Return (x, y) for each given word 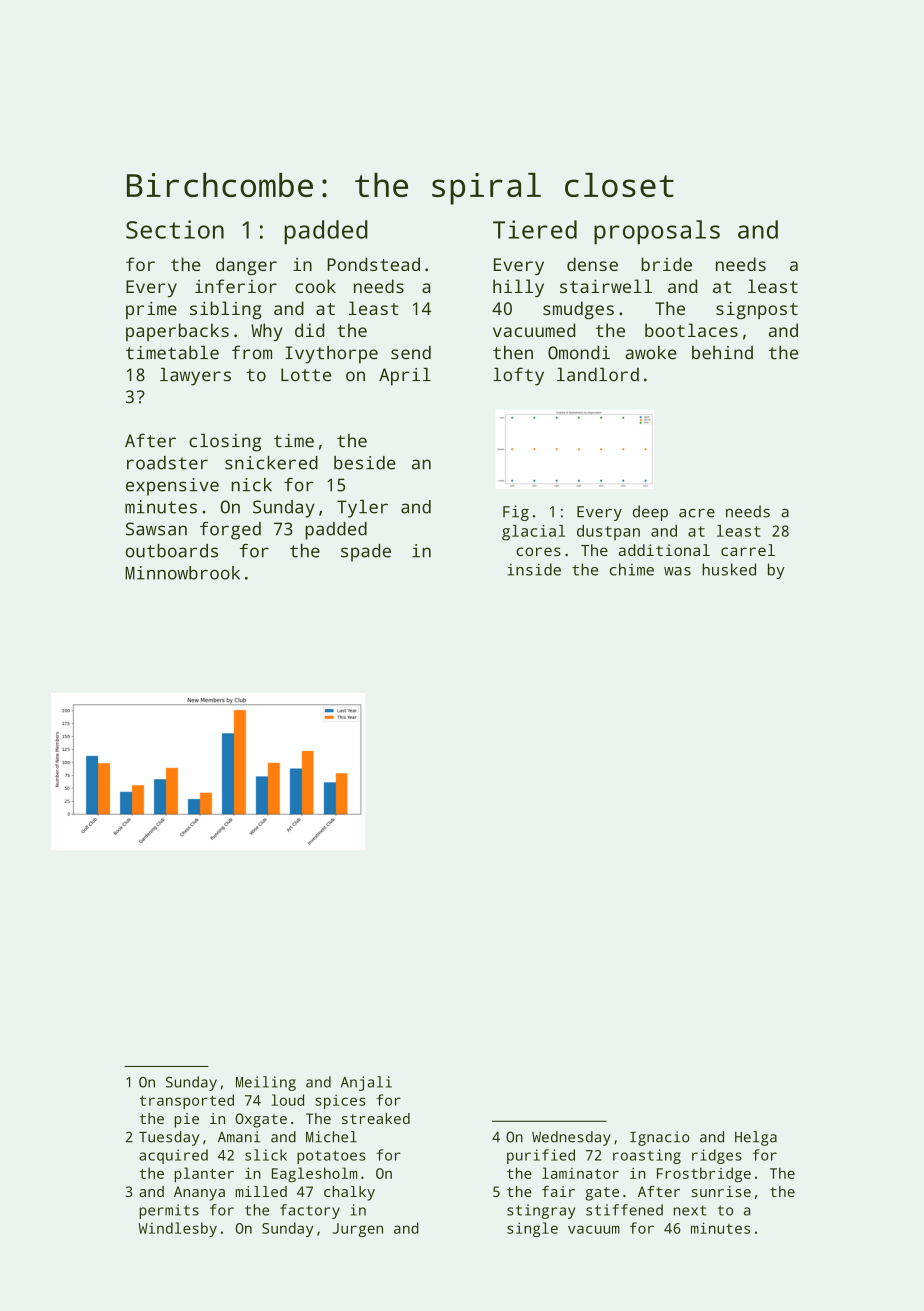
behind (722, 353)
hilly (518, 288)
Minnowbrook (182, 573)
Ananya (199, 1193)
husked (729, 569)
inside (534, 569)
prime (151, 310)
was (677, 571)
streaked (376, 1118)
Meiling (266, 1083)
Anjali (366, 1083)
